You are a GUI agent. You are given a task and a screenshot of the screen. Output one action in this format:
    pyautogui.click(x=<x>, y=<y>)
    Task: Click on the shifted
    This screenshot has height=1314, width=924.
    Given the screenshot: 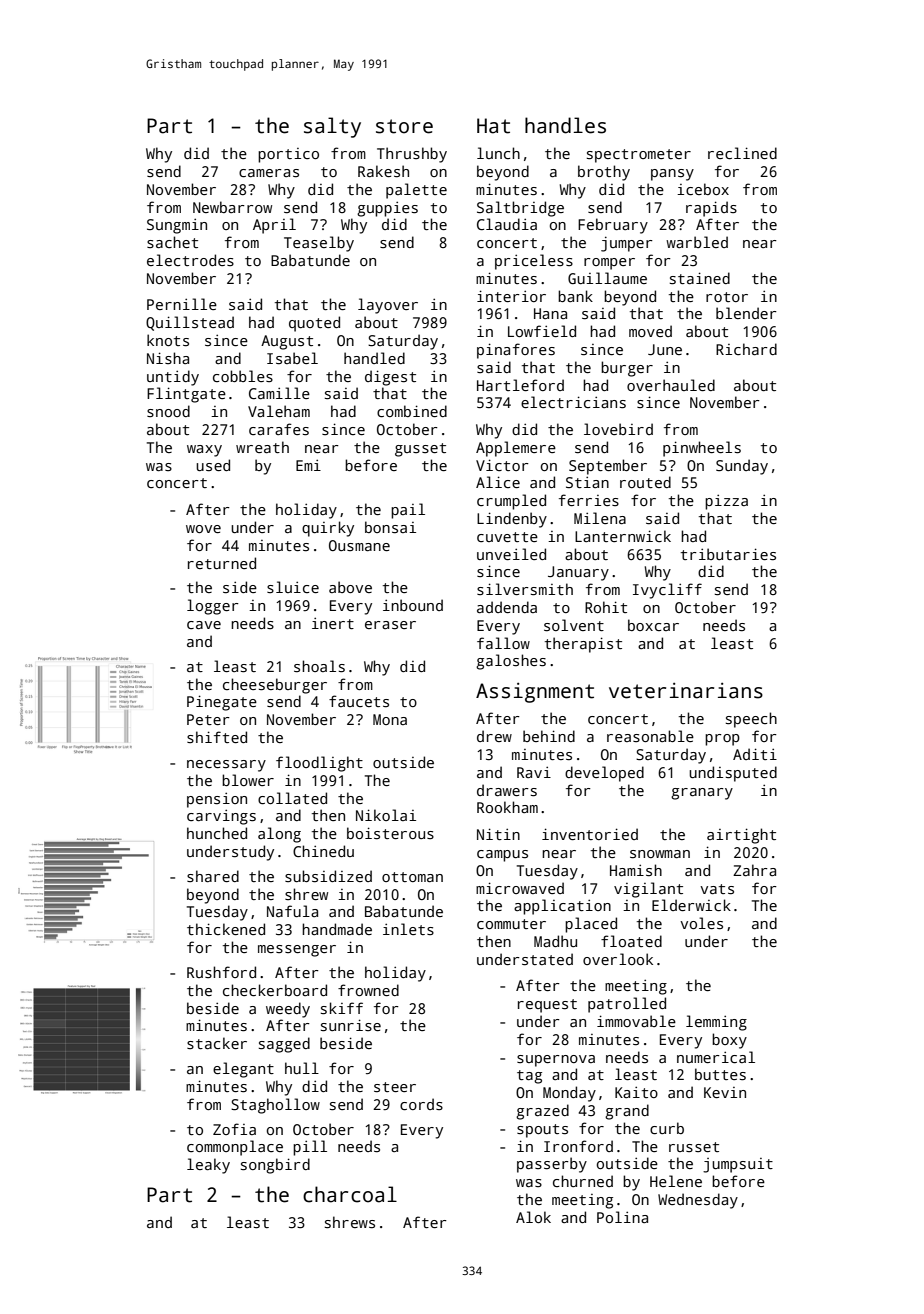 What is the action you would take?
    pyautogui.click(x=217, y=737)
